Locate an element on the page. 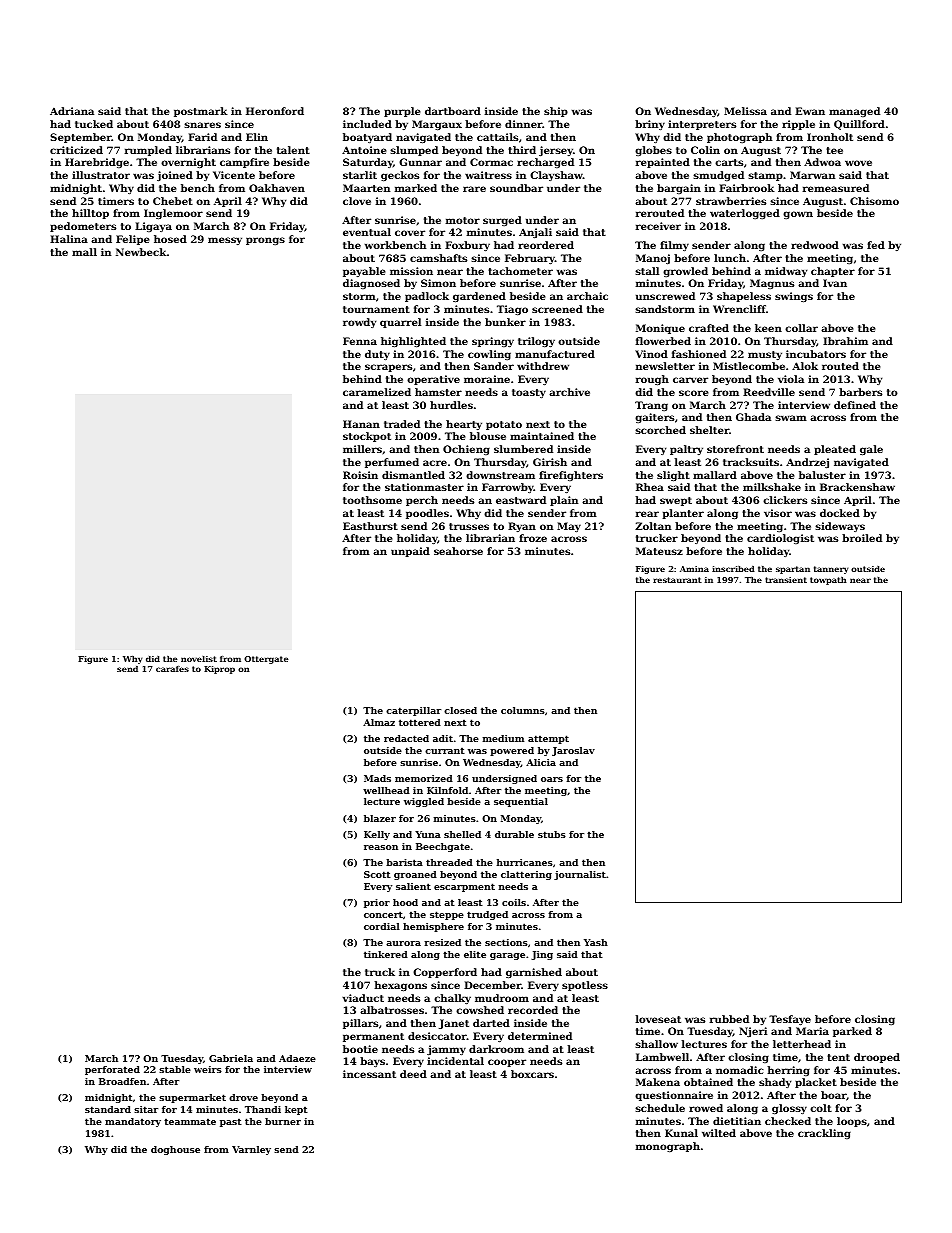 This image has height=1233, width=952. Oakhaven is located at coordinates (277, 188).
